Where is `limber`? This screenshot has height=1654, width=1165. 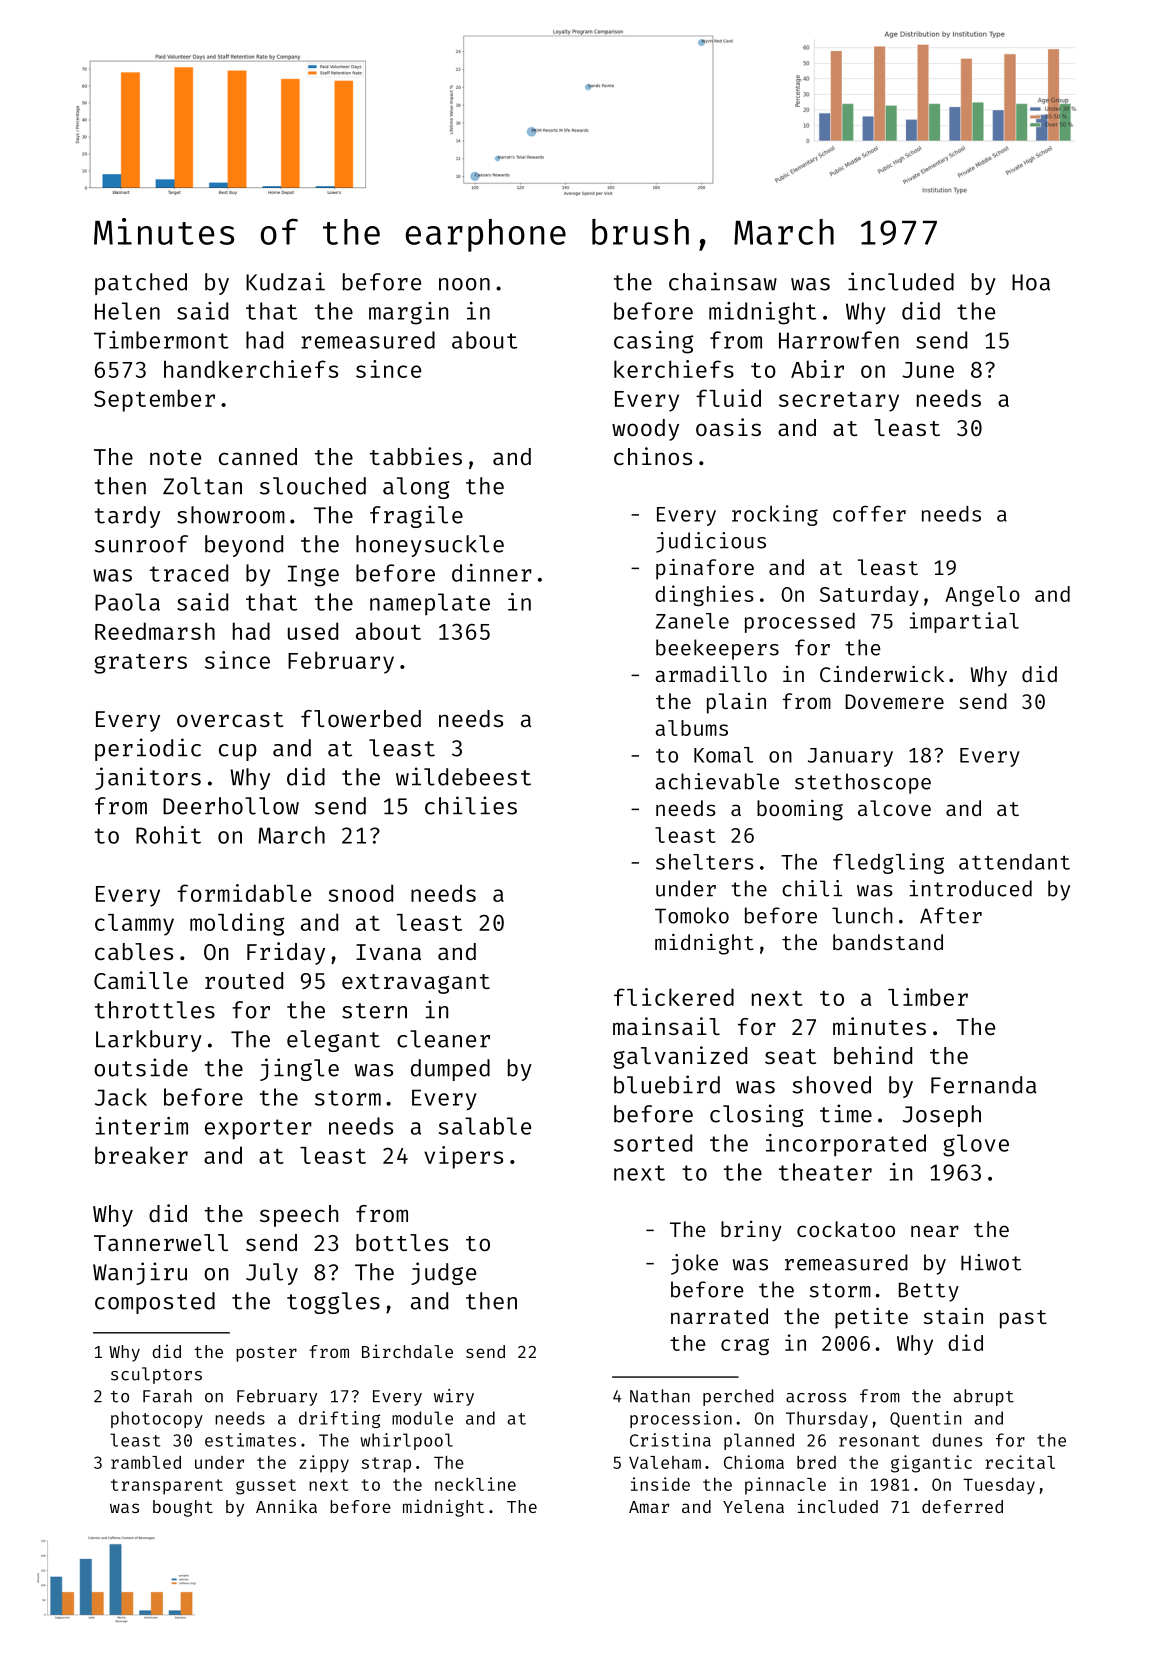
limber is located at coordinates (928, 997).
